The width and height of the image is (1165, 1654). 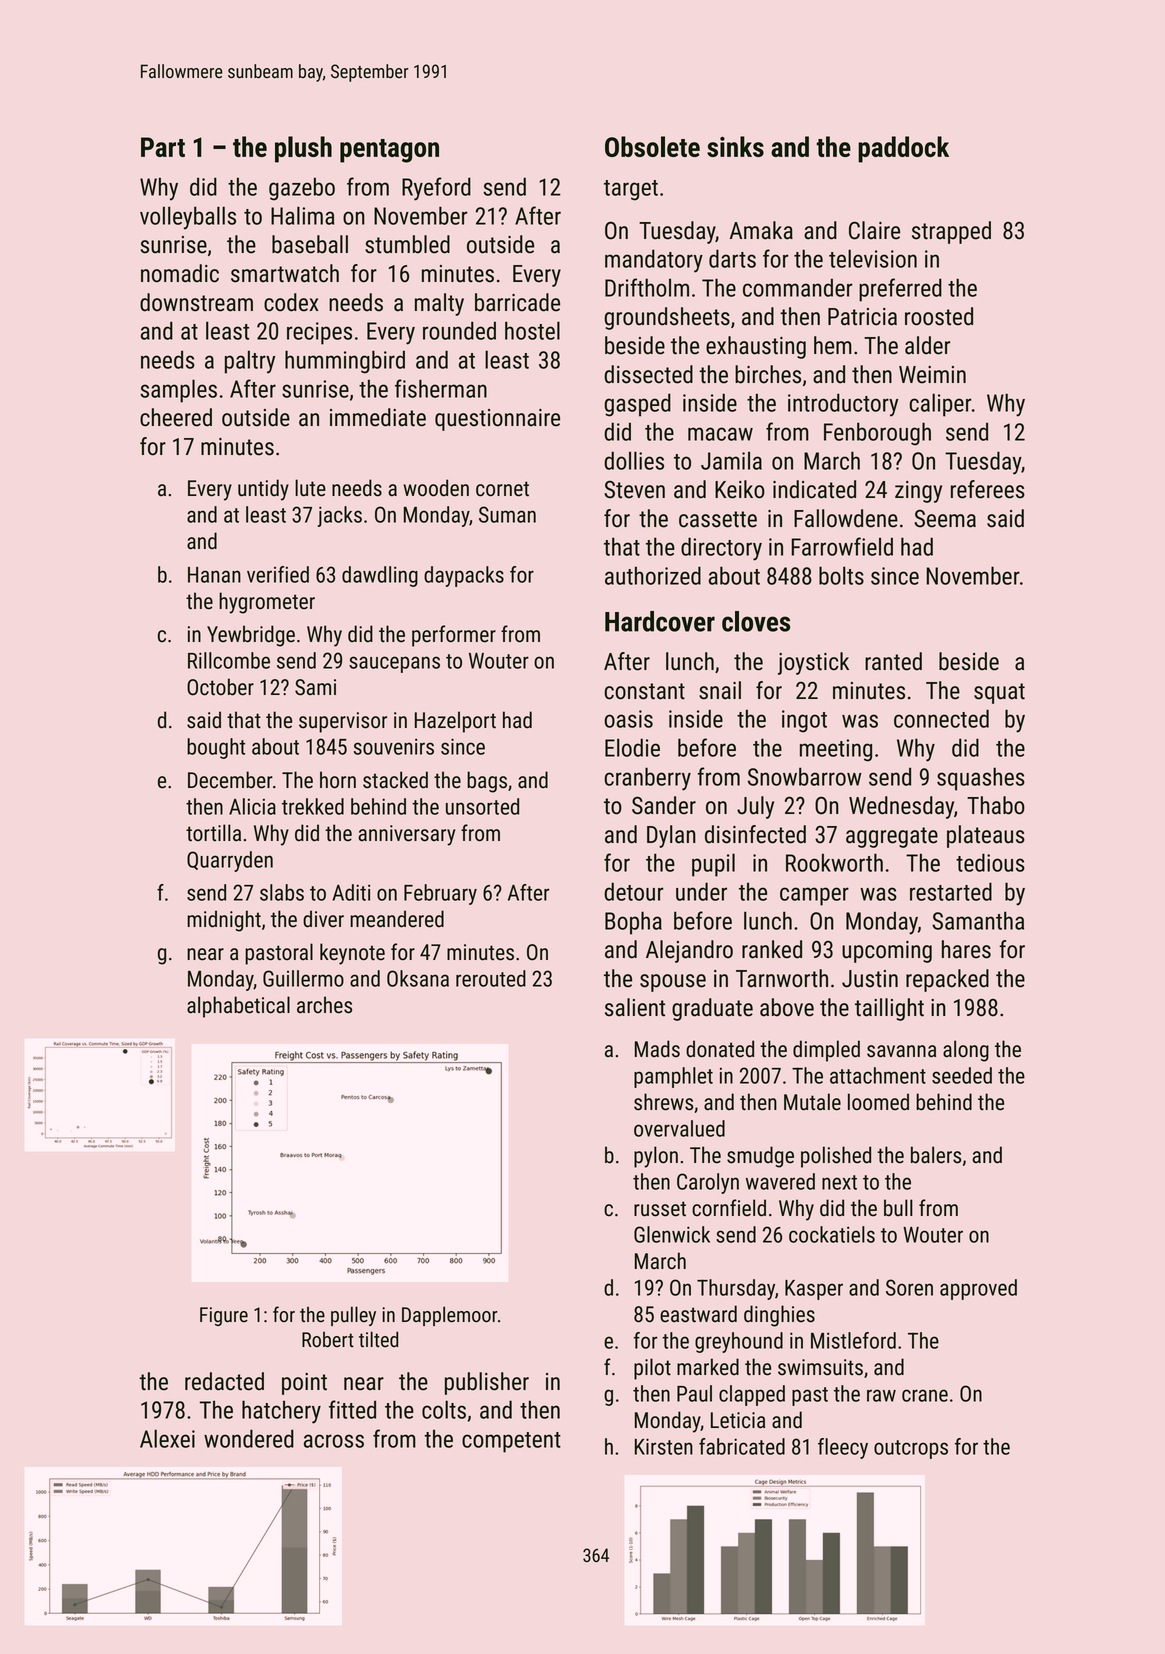 I want to click on Ryeford, so click(x=436, y=189).
